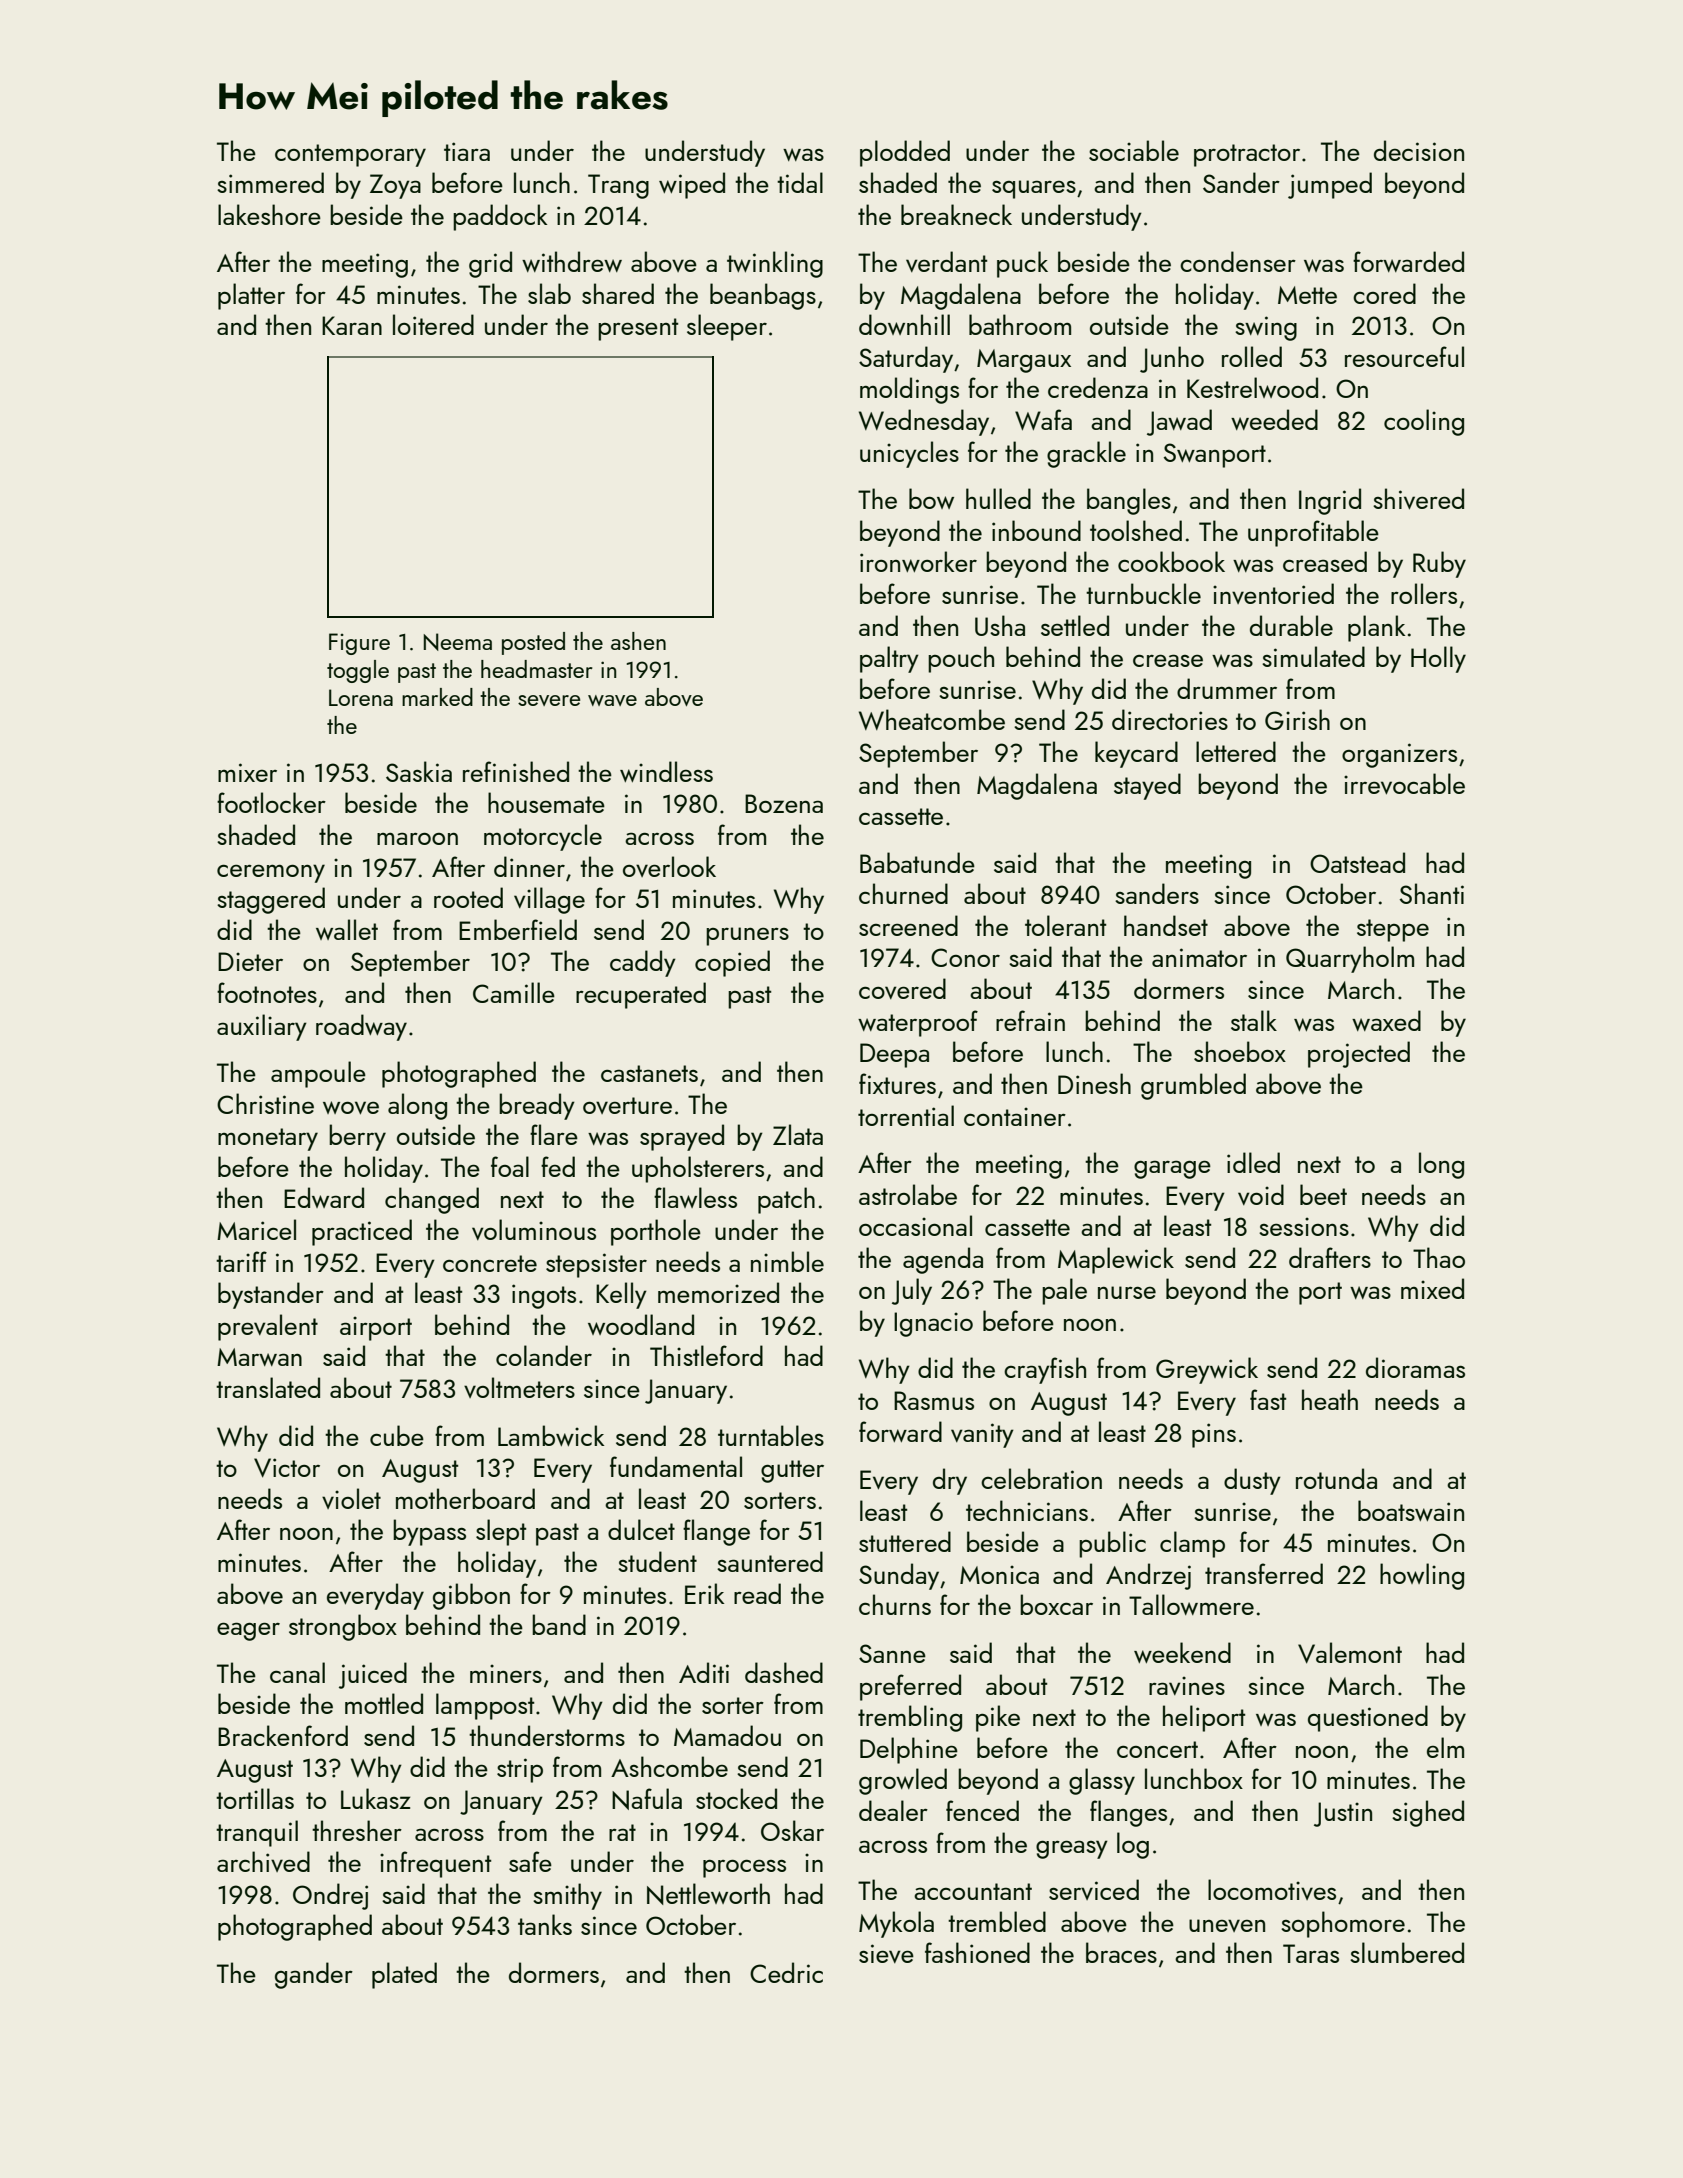  What do you see at coordinates (784, 803) in the image?
I see `Bozena` at bounding box center [784, 803].
